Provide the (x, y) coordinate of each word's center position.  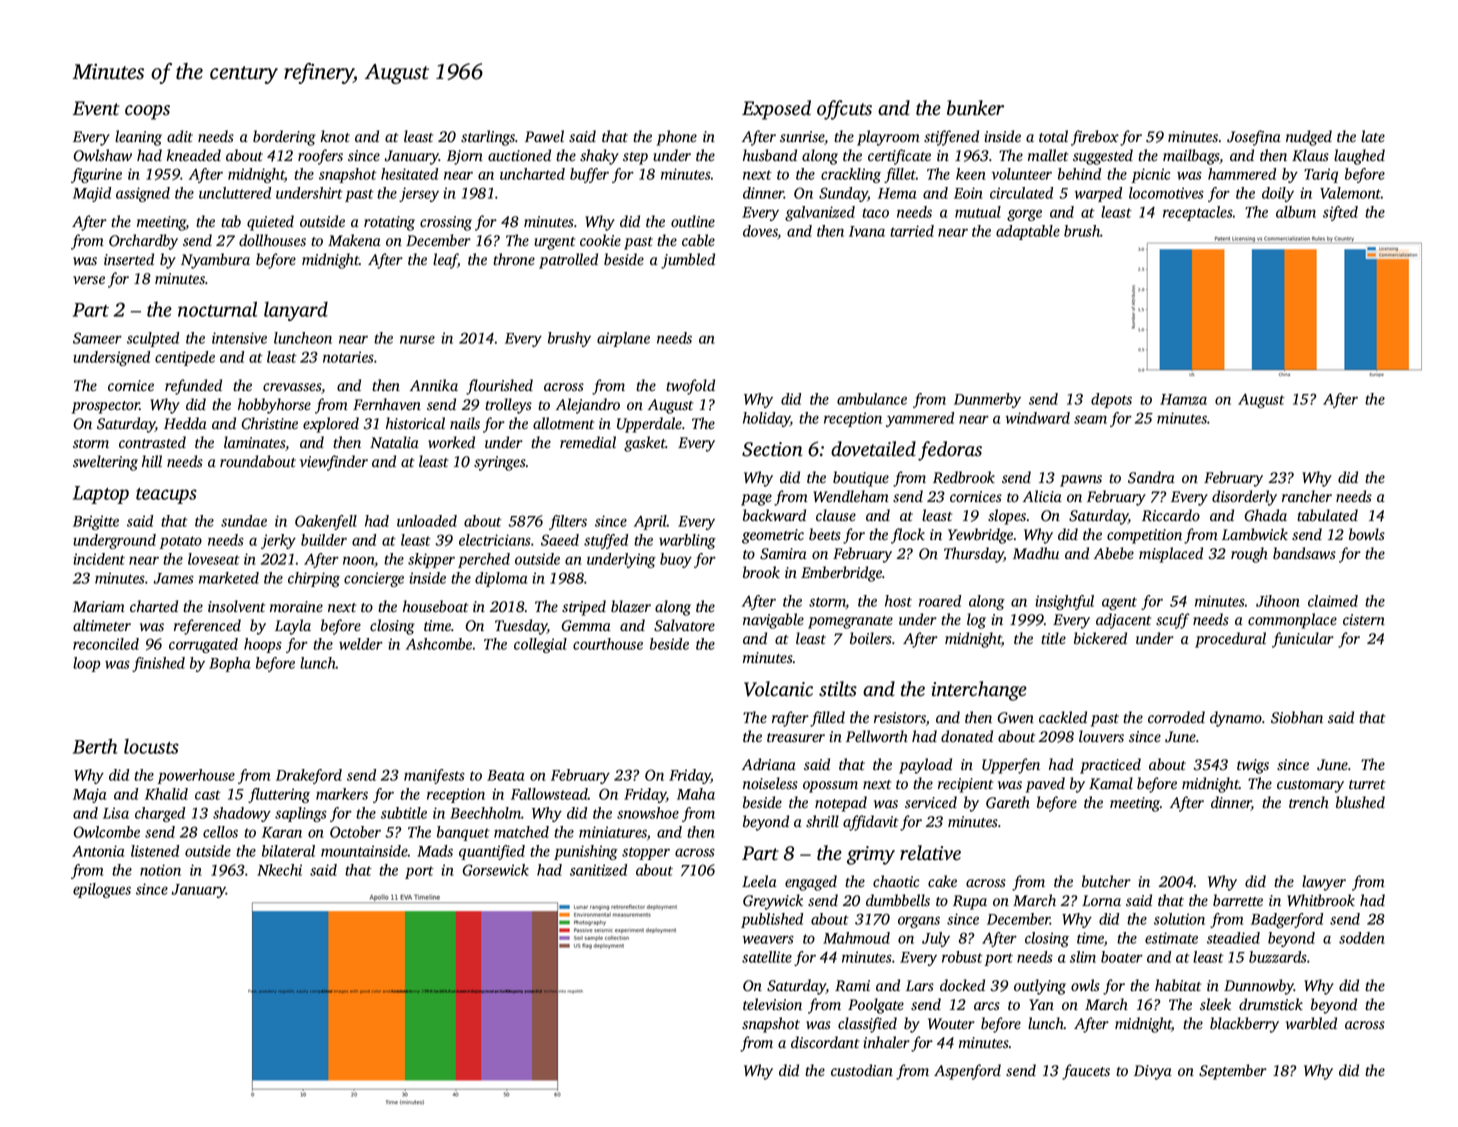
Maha (696, 794)
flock (908, 536)
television (772, 1004)
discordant (825, 1042)
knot (335, 136)
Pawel (544, 136)
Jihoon (1278, 601)
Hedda (185, 423)
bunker (975, 108)
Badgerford (1287, 920)
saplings (301, 814)
